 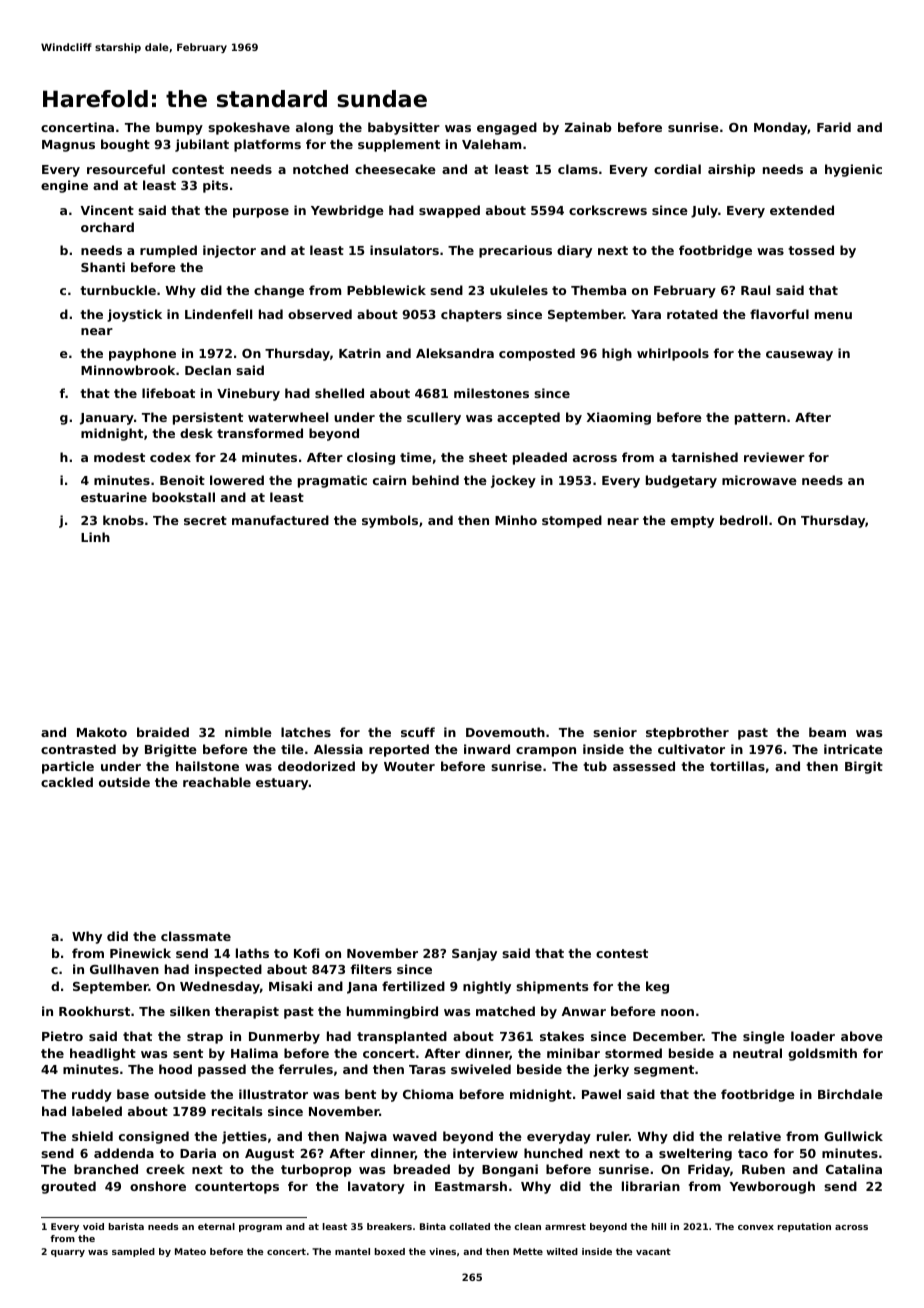 I want to click on program, so click(x=260, y=1228).
